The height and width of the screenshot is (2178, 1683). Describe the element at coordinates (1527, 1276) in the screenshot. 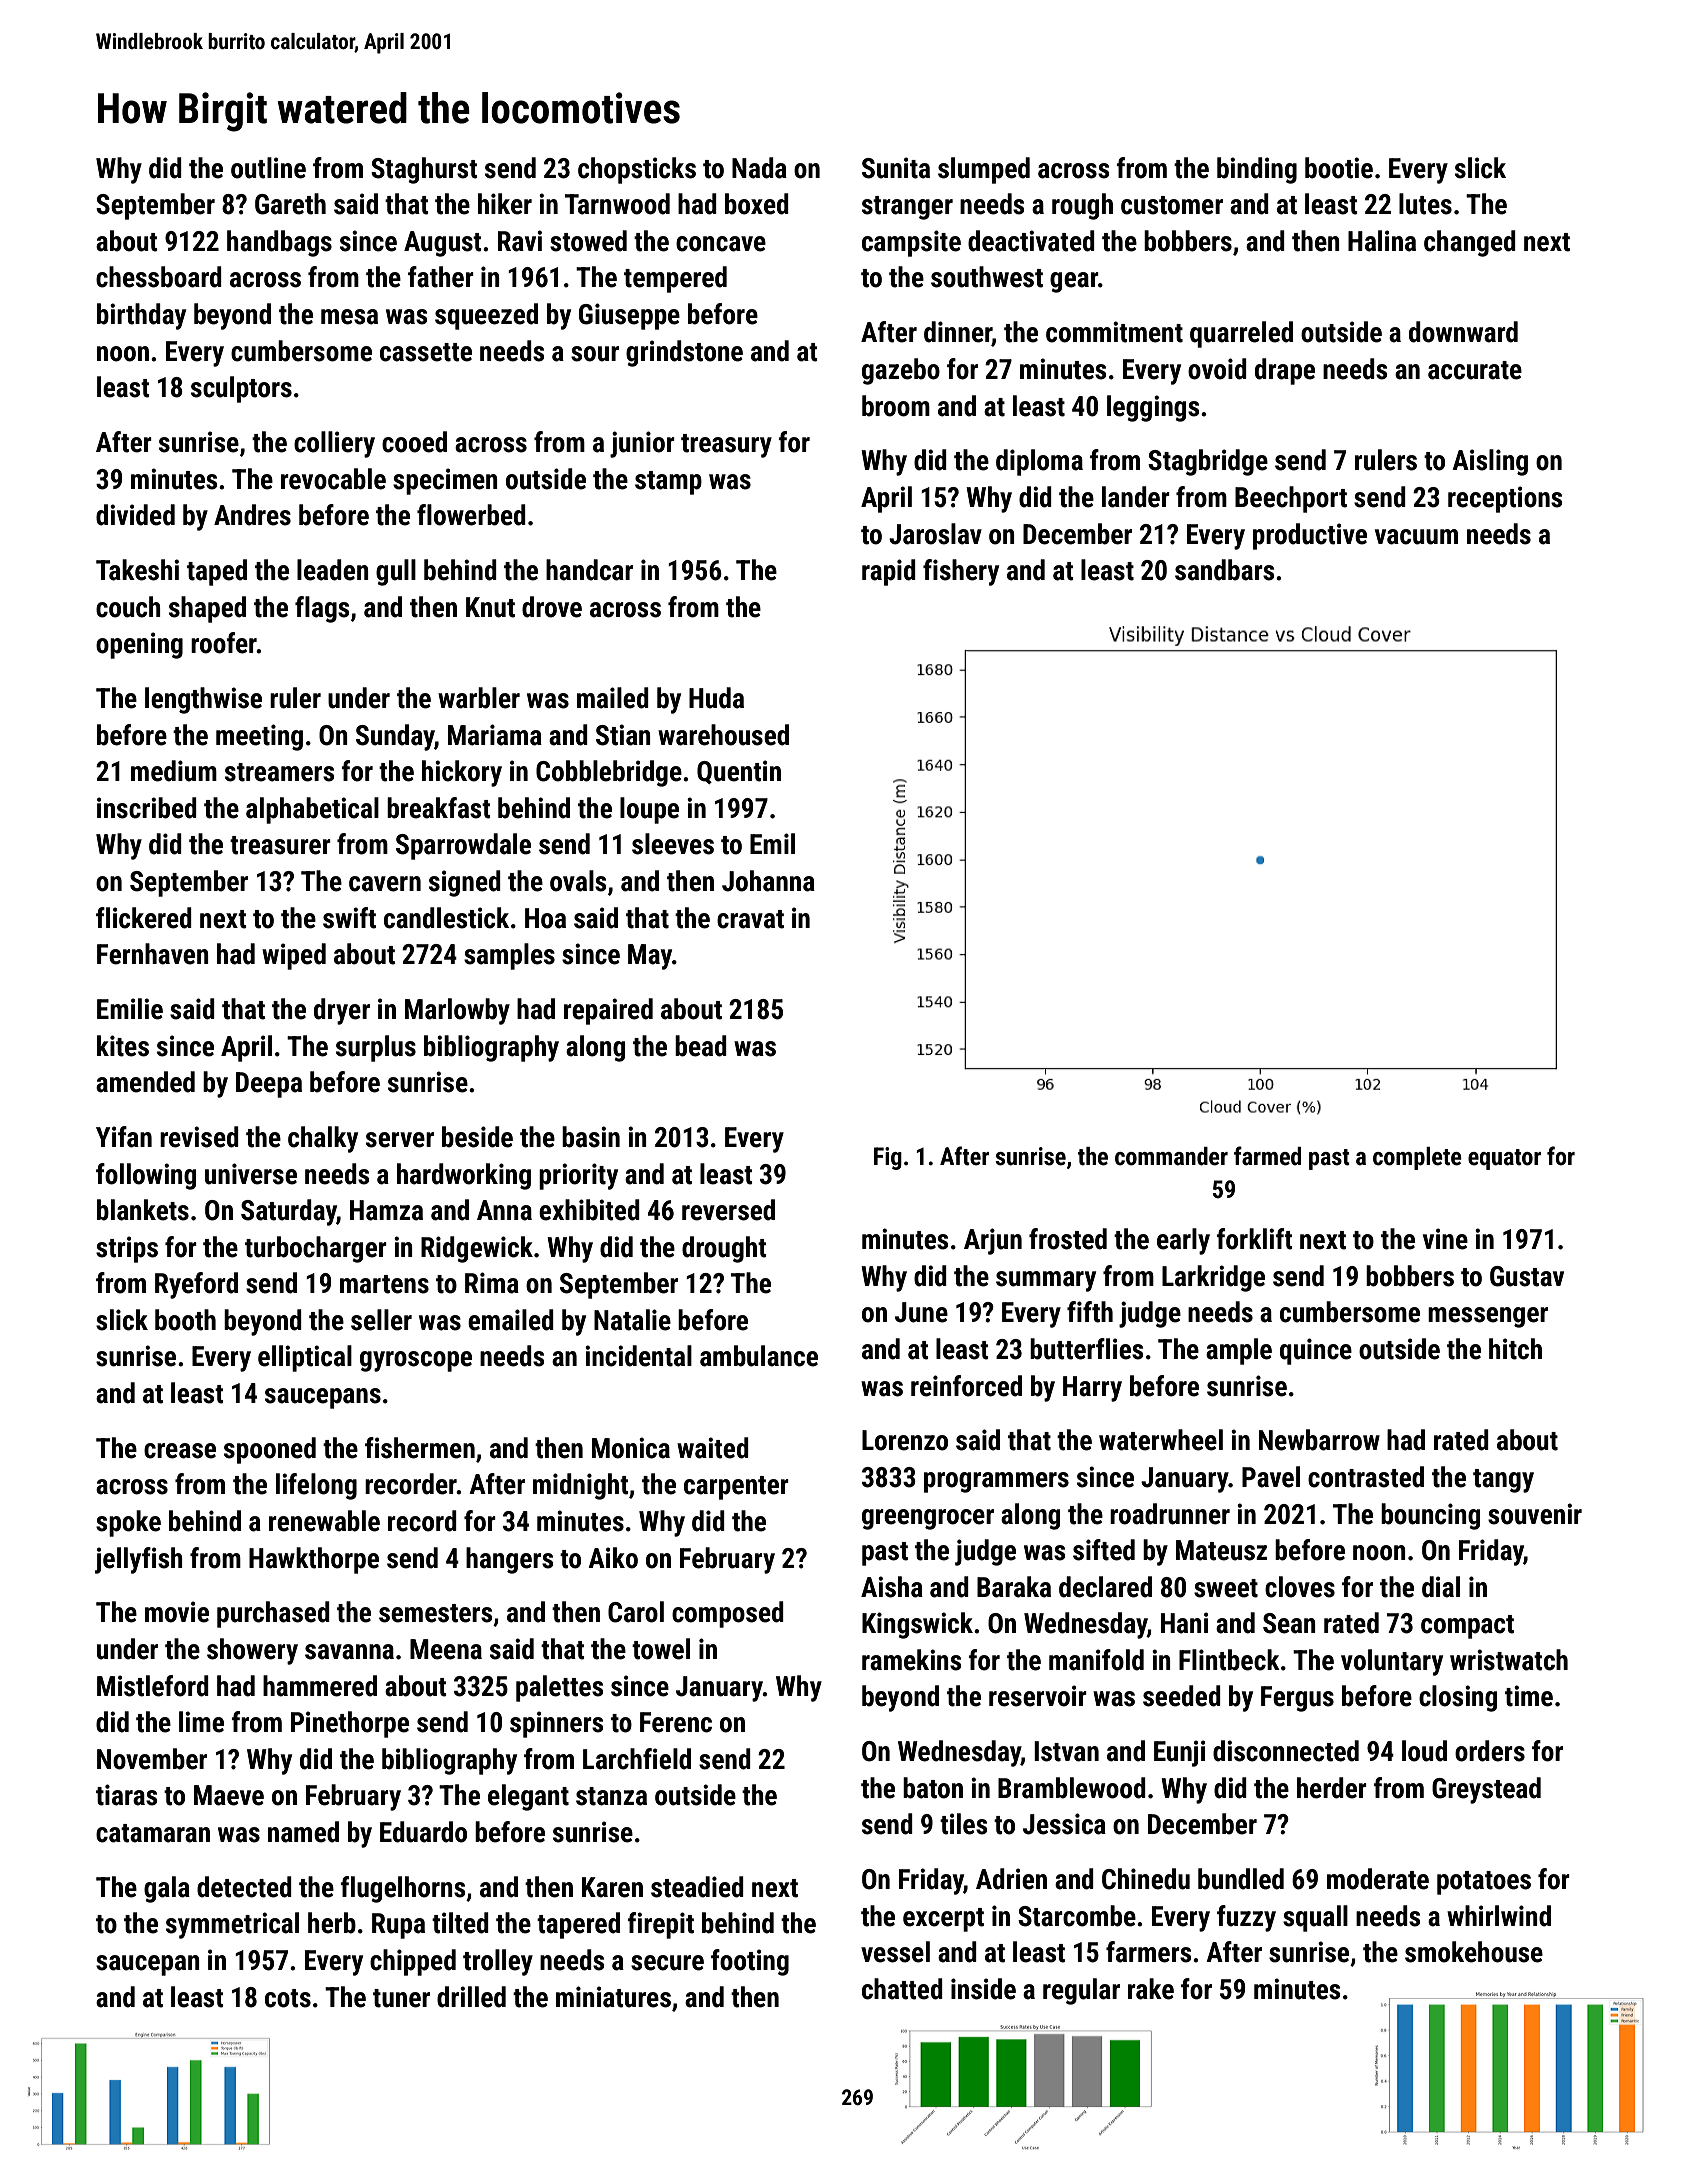

I see `Gustav` at that location.
